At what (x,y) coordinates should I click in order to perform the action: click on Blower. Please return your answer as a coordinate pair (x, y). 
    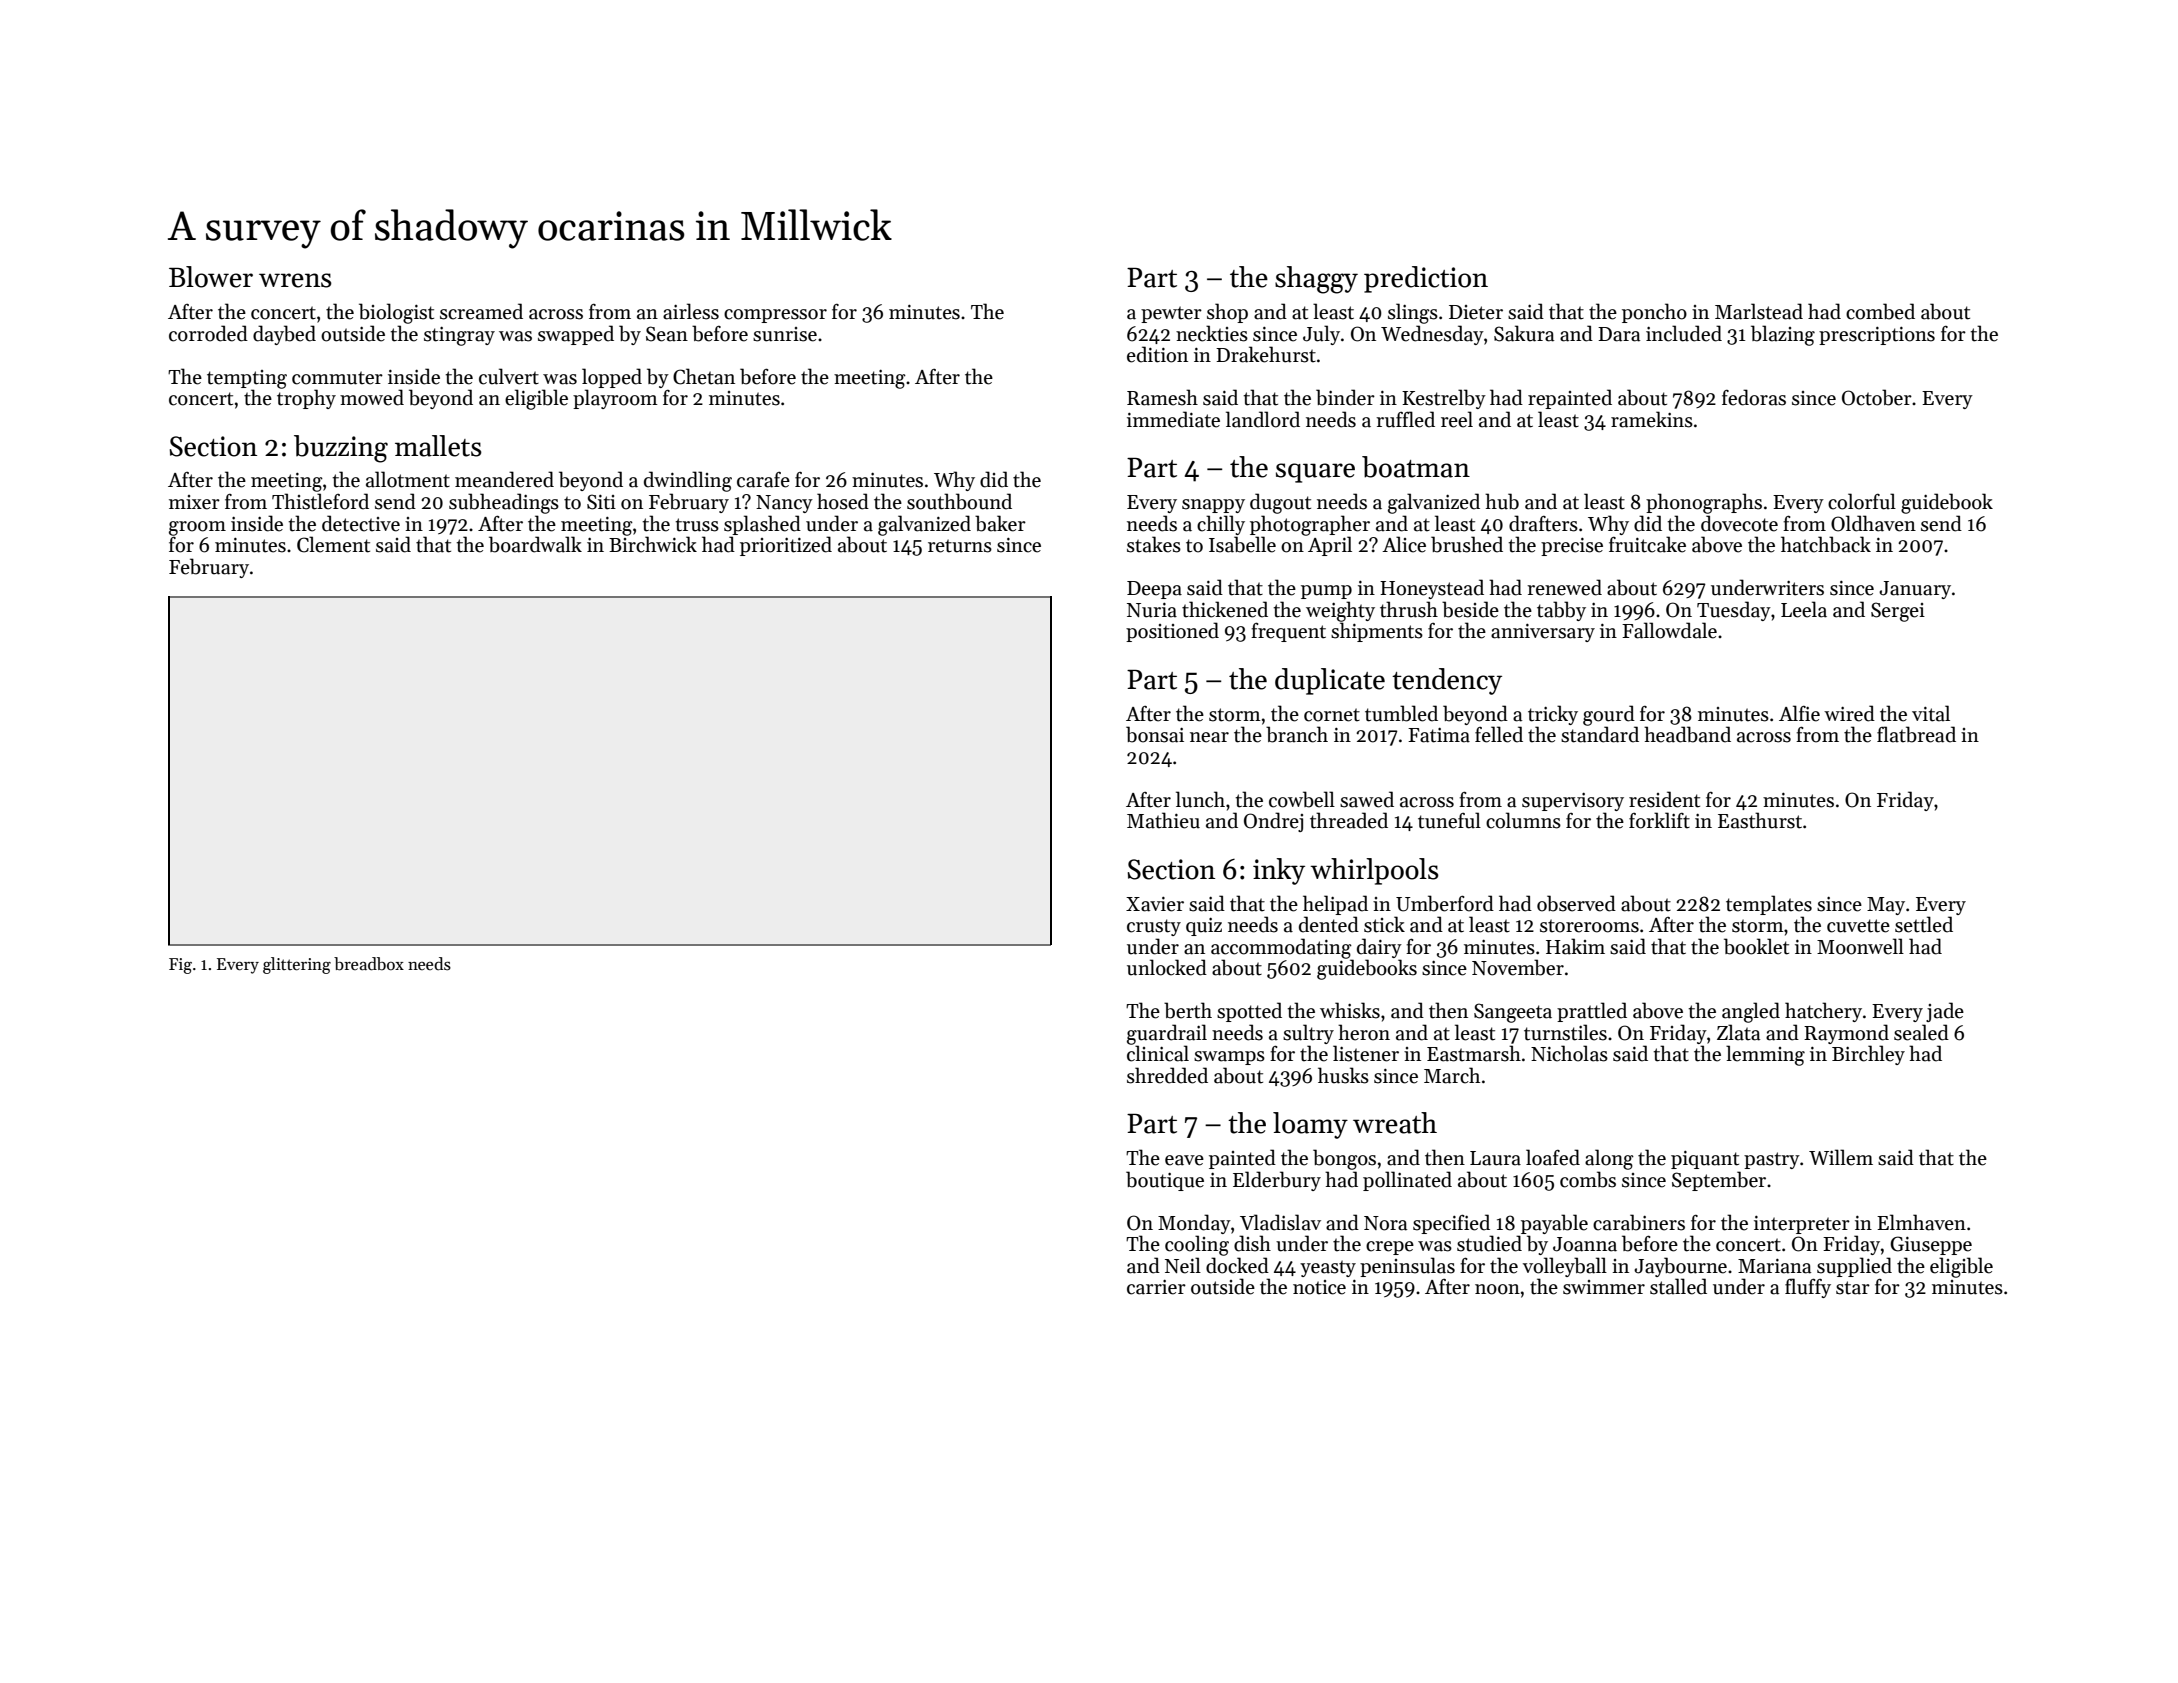
    Looking at the image, I should click on (211, 277).
